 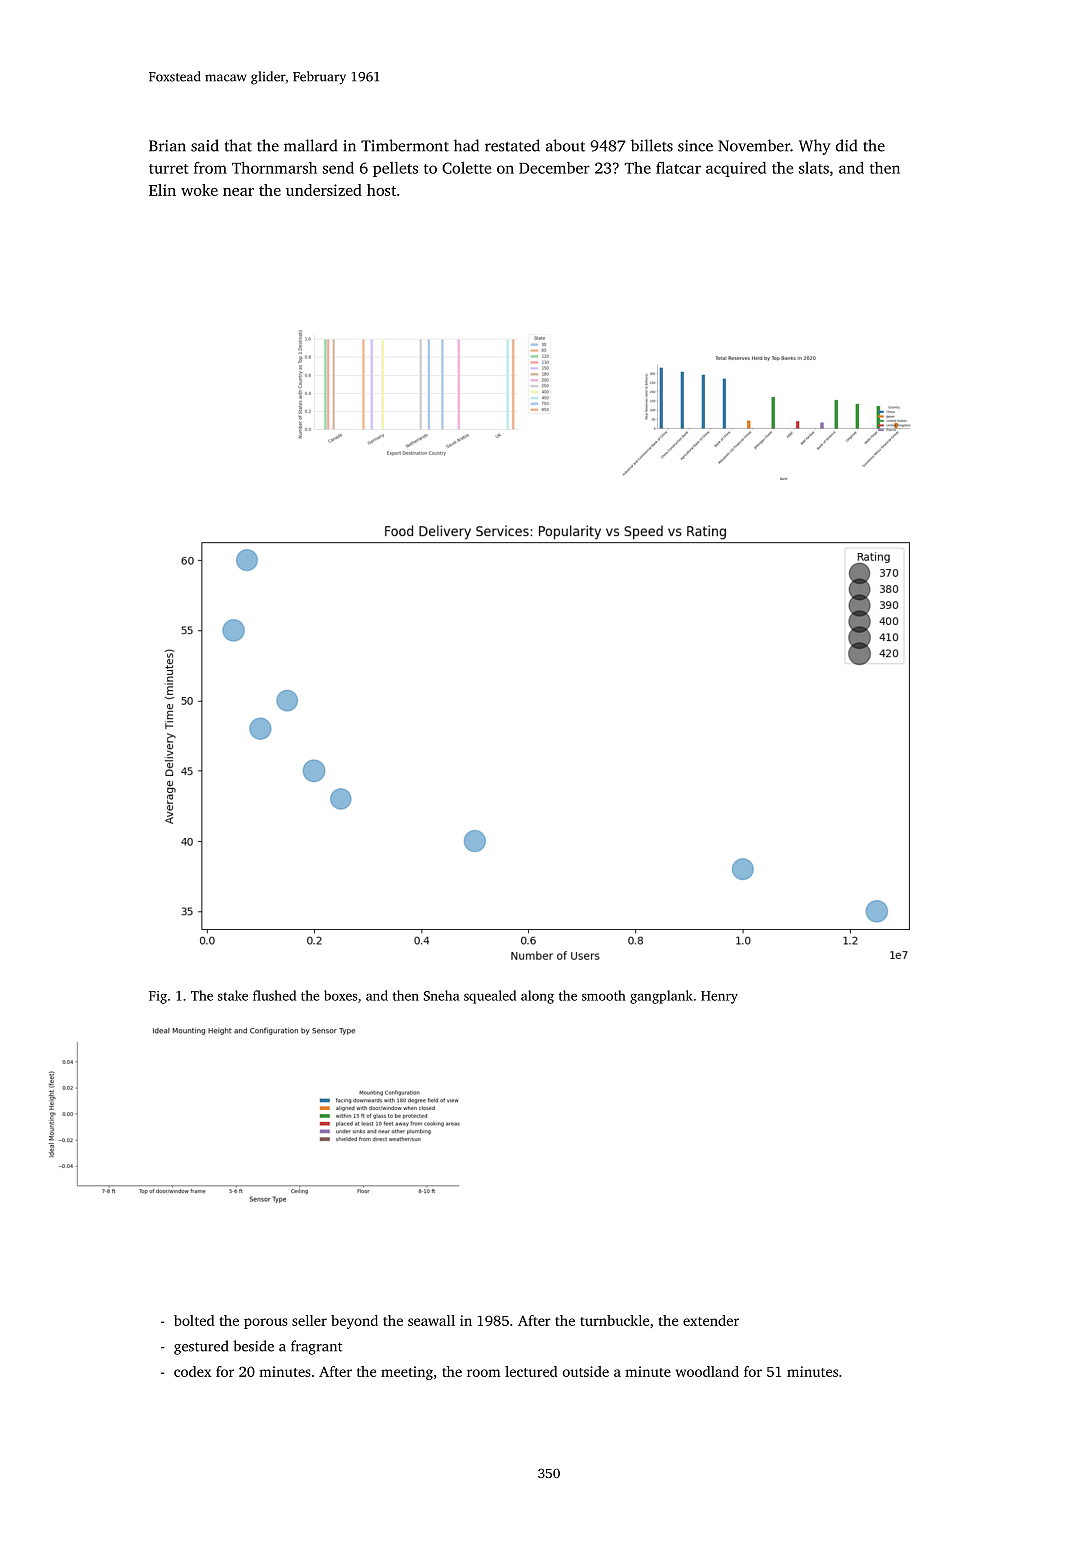 I want to click on stake, so click(x=233, y=995).
